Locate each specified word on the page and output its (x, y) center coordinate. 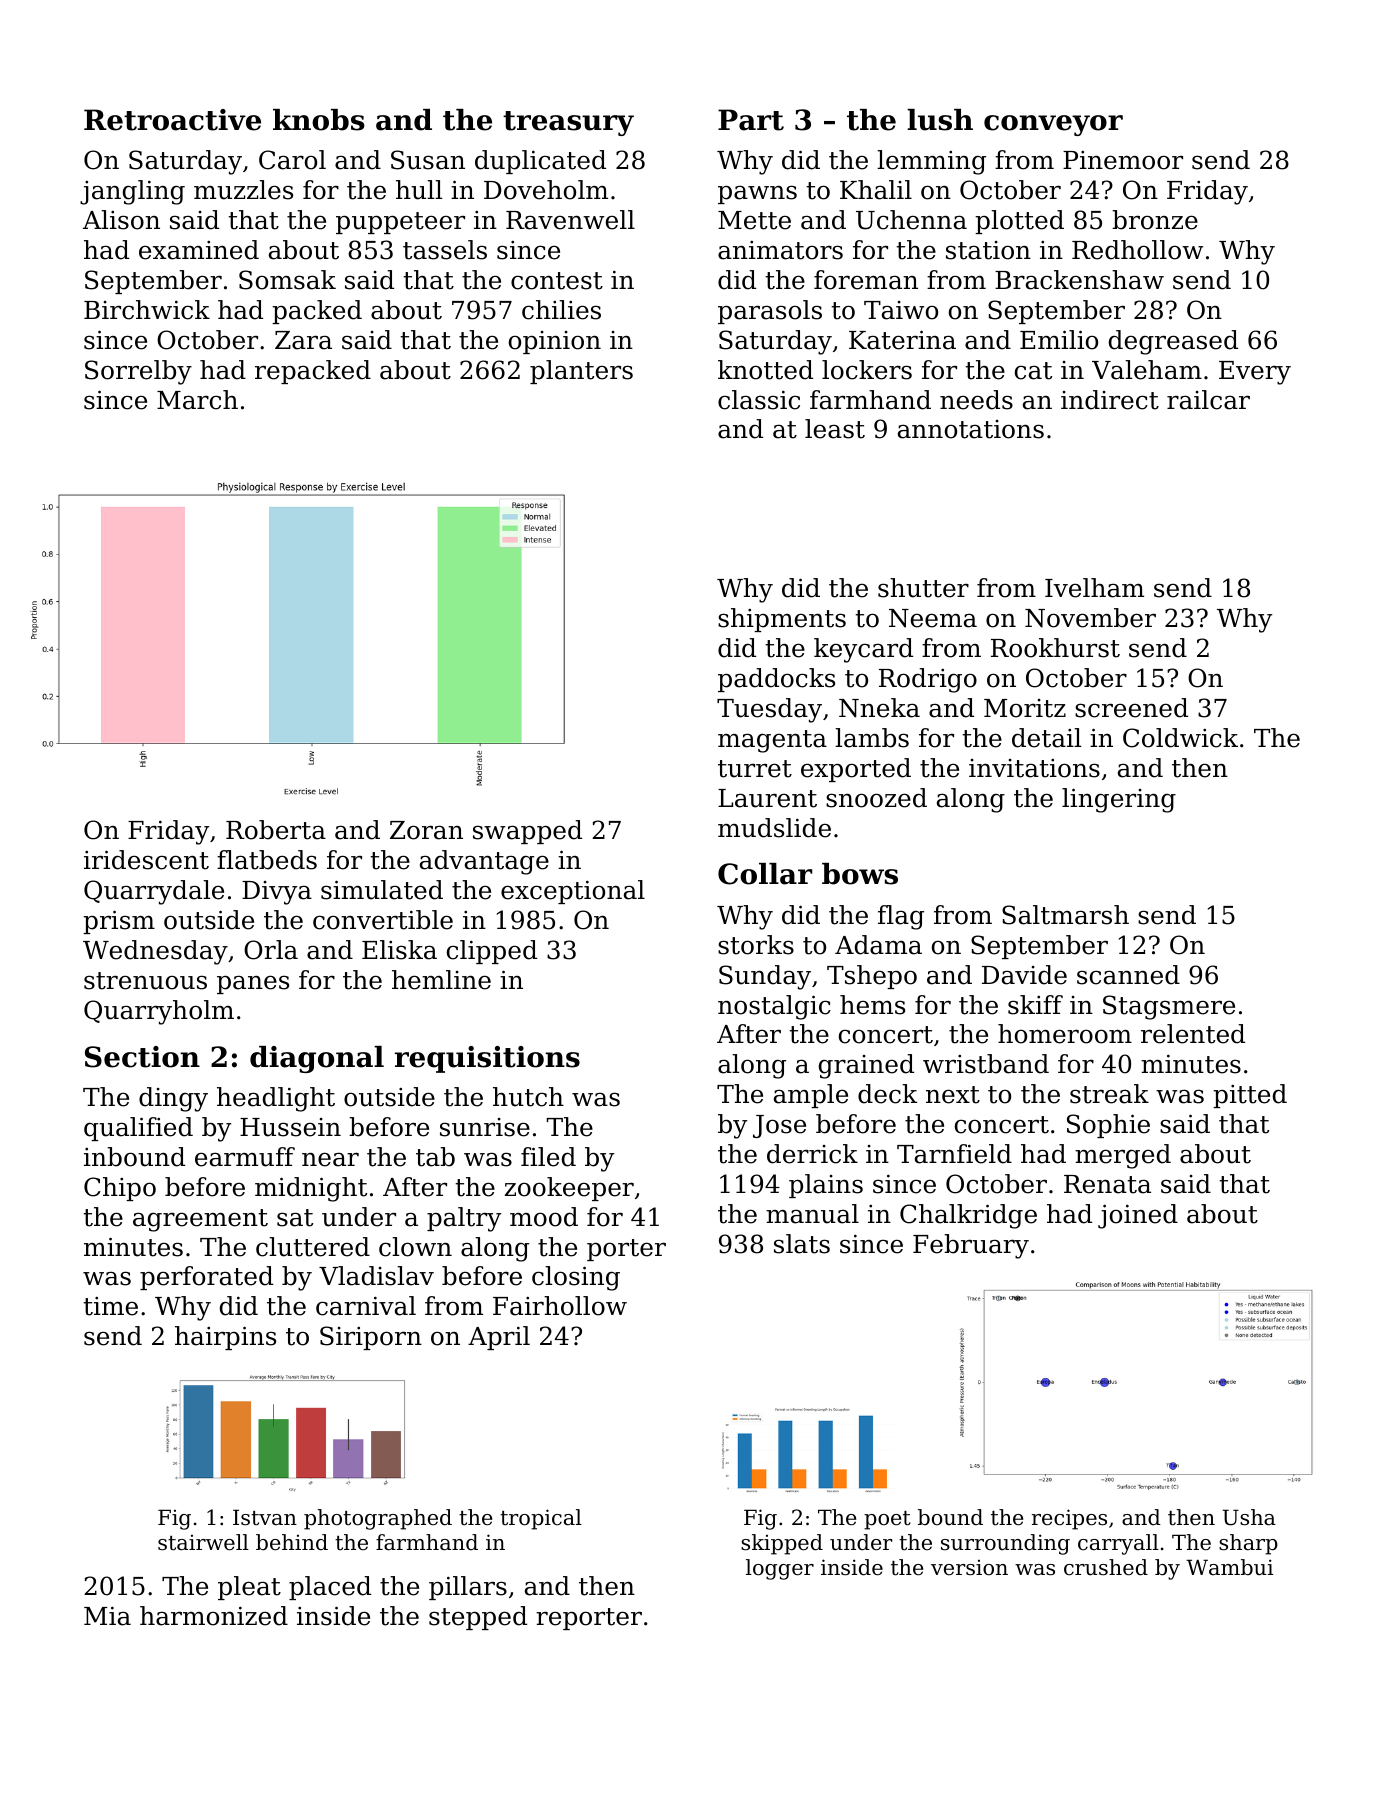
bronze (1155, 220)
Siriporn (371, 1338)
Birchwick (147, 310)
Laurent (767, 798)
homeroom (1065, 1034)
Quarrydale (154, 892)
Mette (754, 220)
